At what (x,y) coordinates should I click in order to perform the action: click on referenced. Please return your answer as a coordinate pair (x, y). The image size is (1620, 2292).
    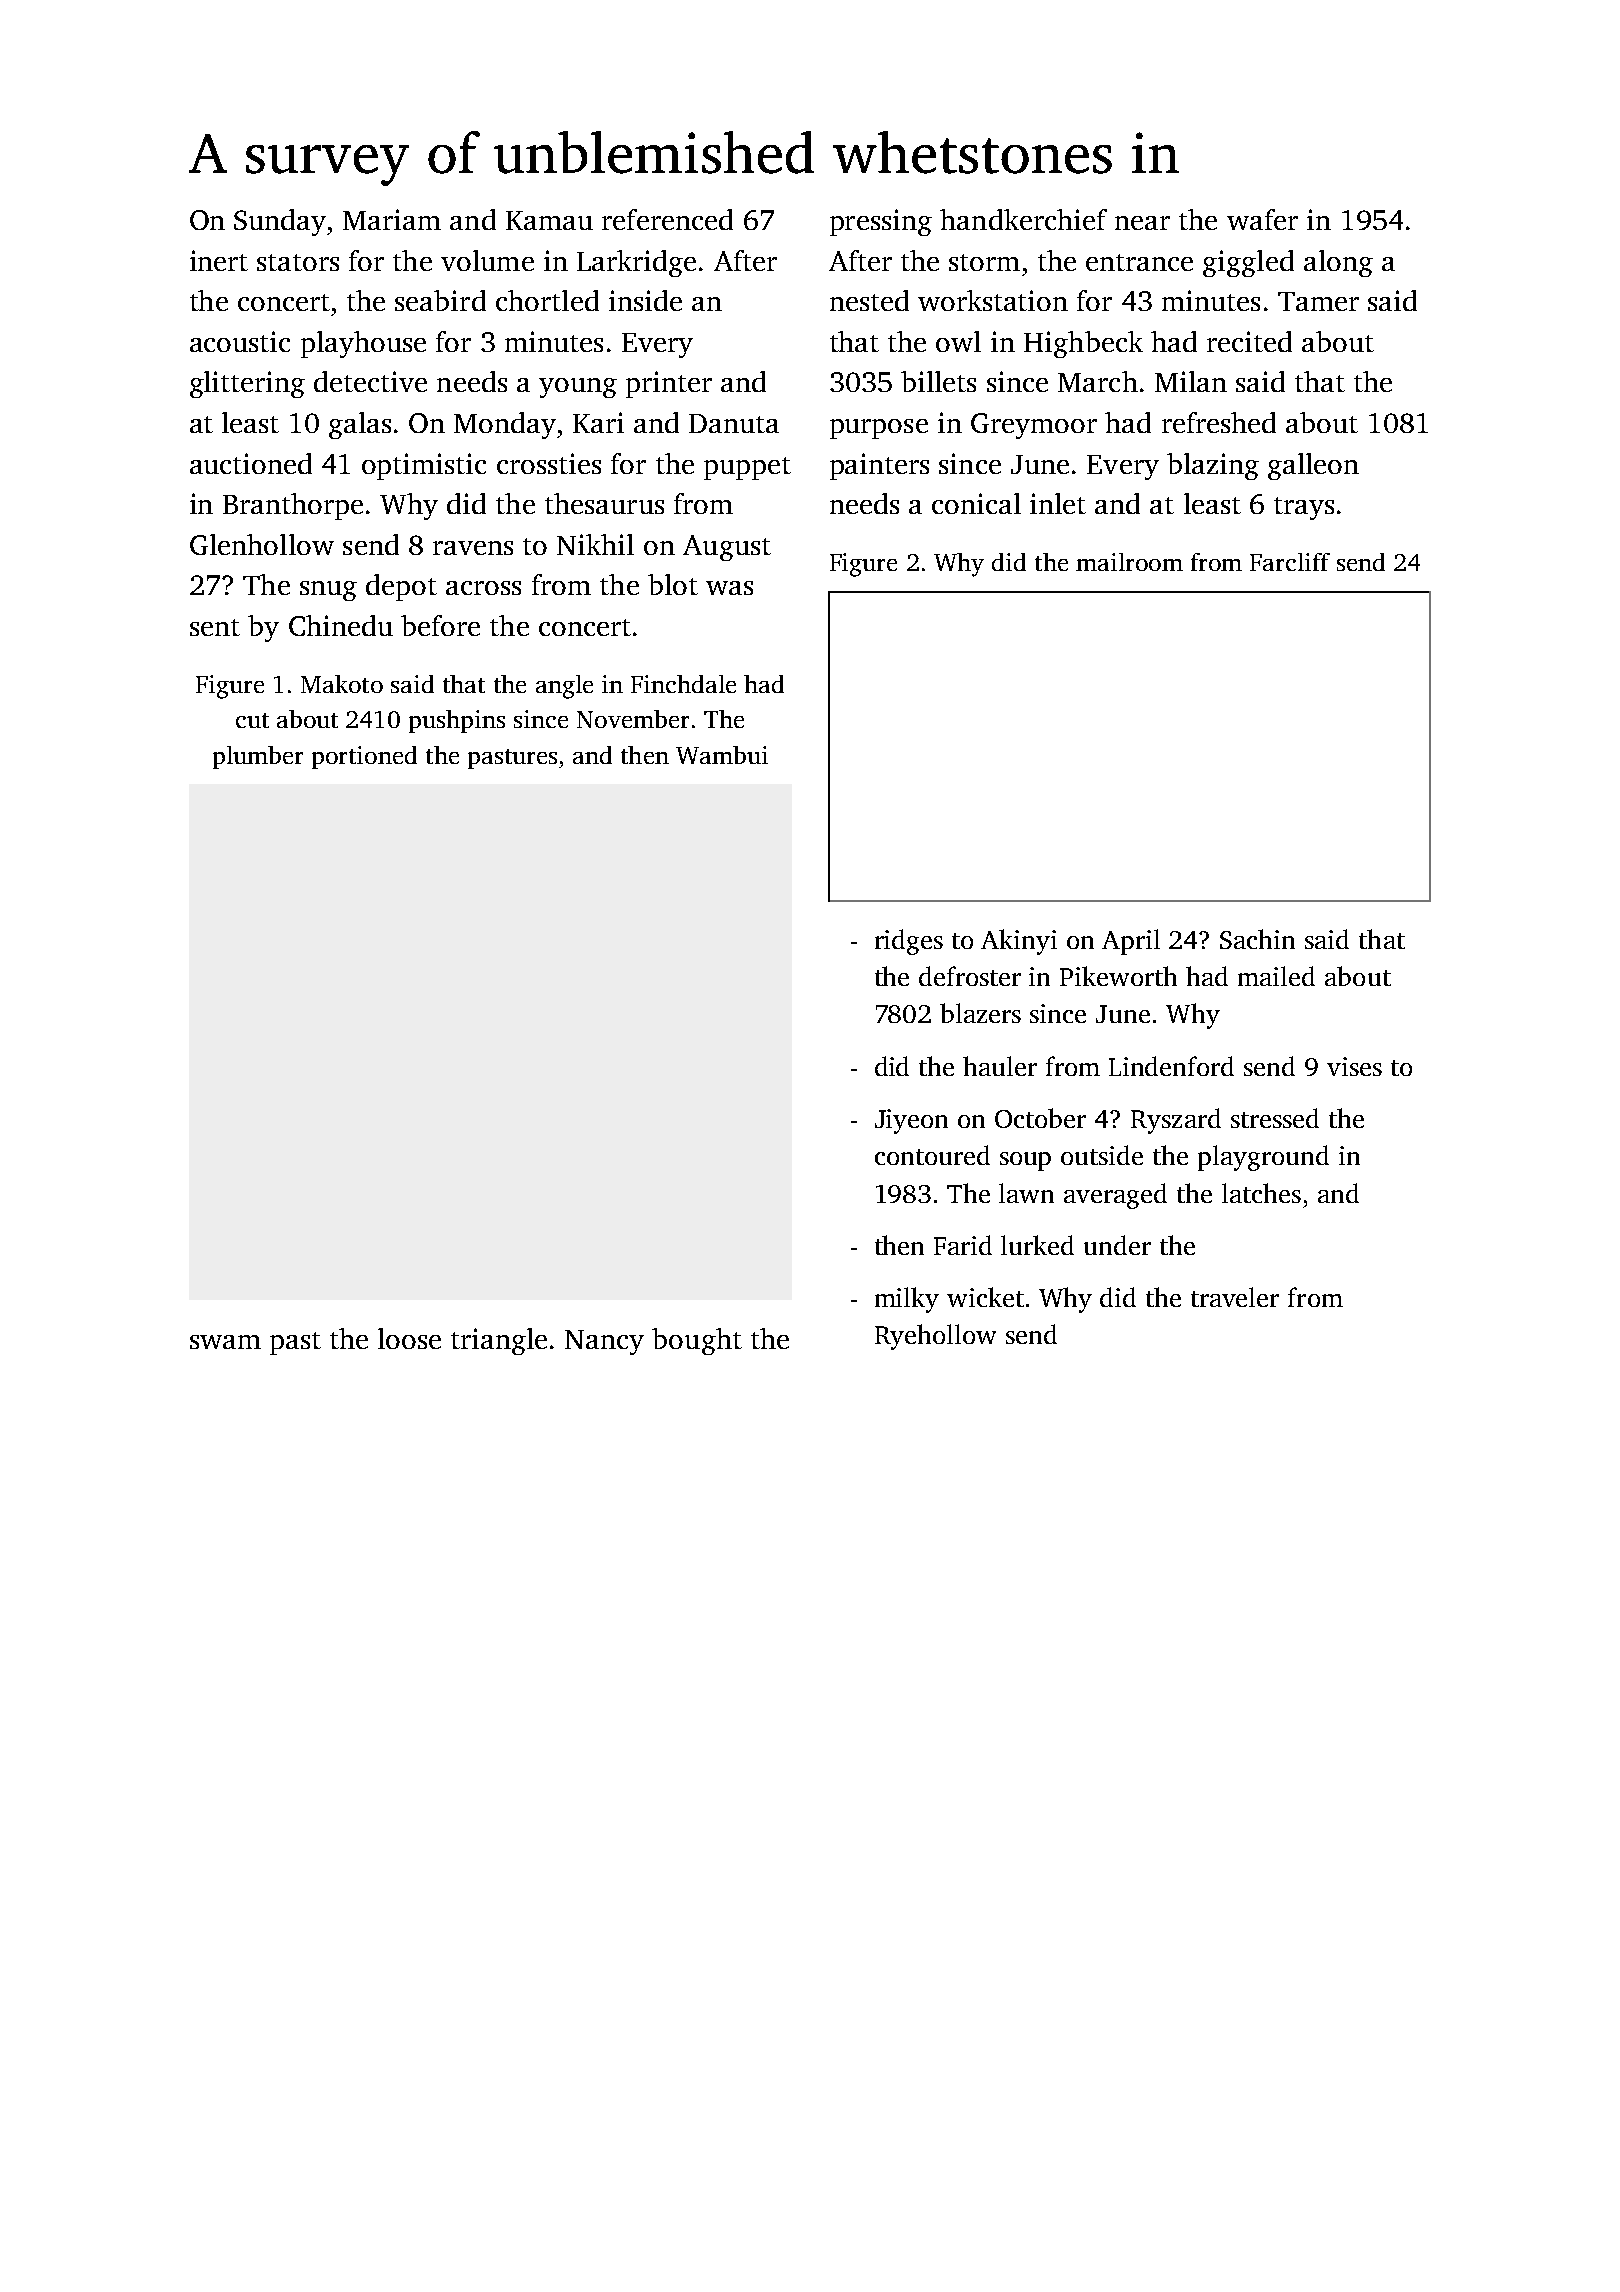
    Looking at the image, I should click on (667, 219).
